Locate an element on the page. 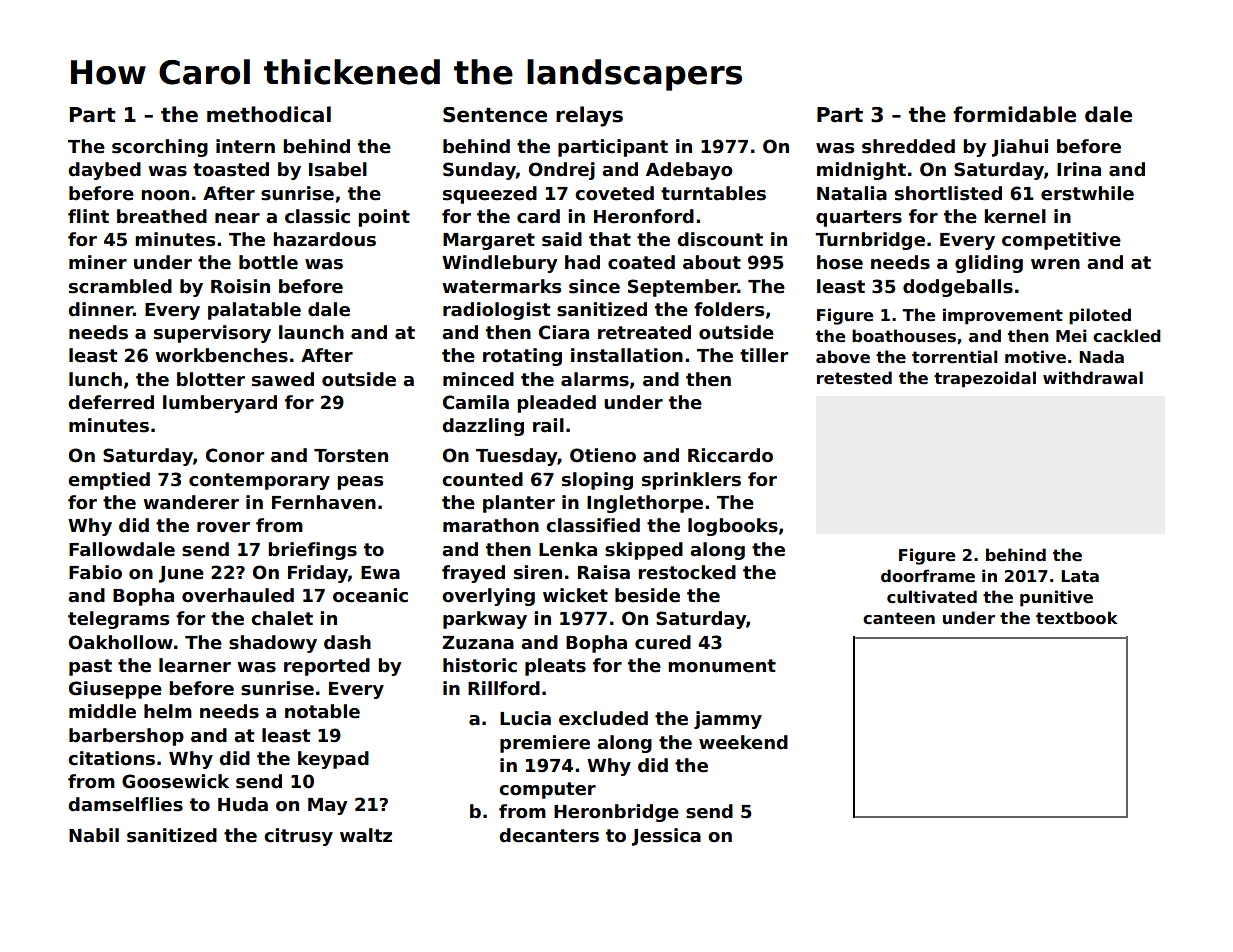  piloted is located at coordinates (1100, 316).
